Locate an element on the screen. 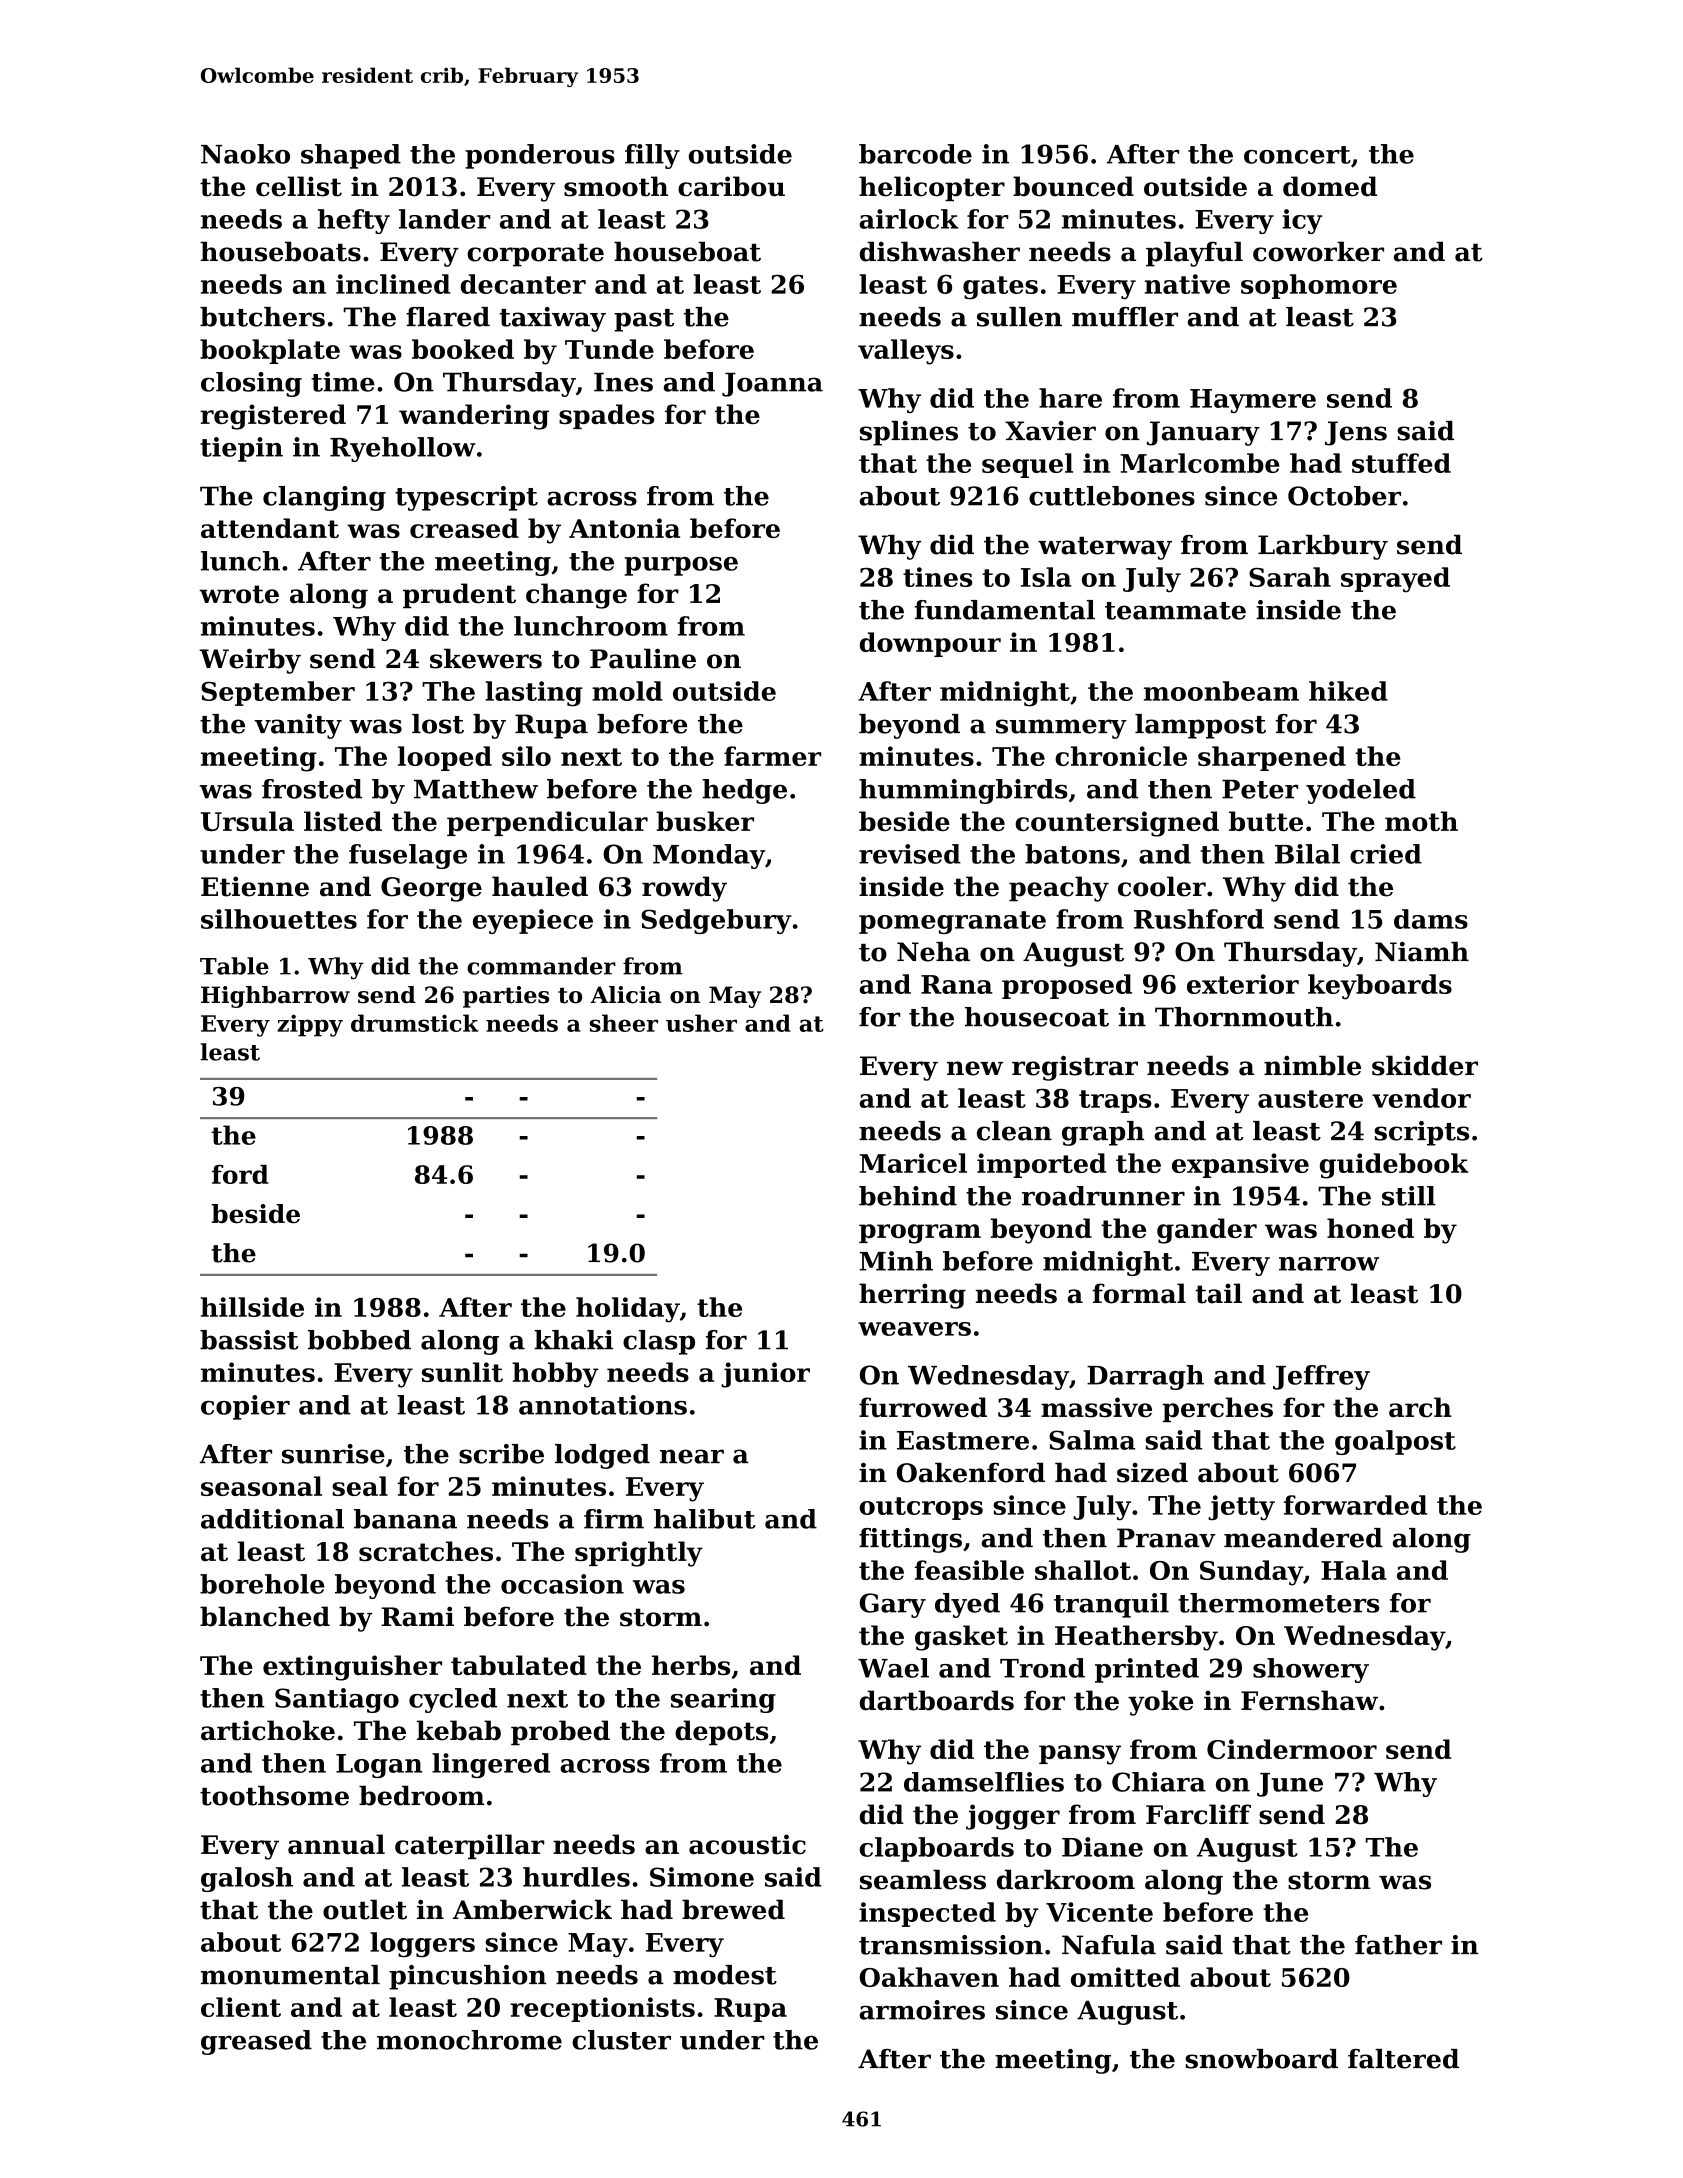 The image size is (1683, 2178). Peter is located at coordinates (1260, 789).
